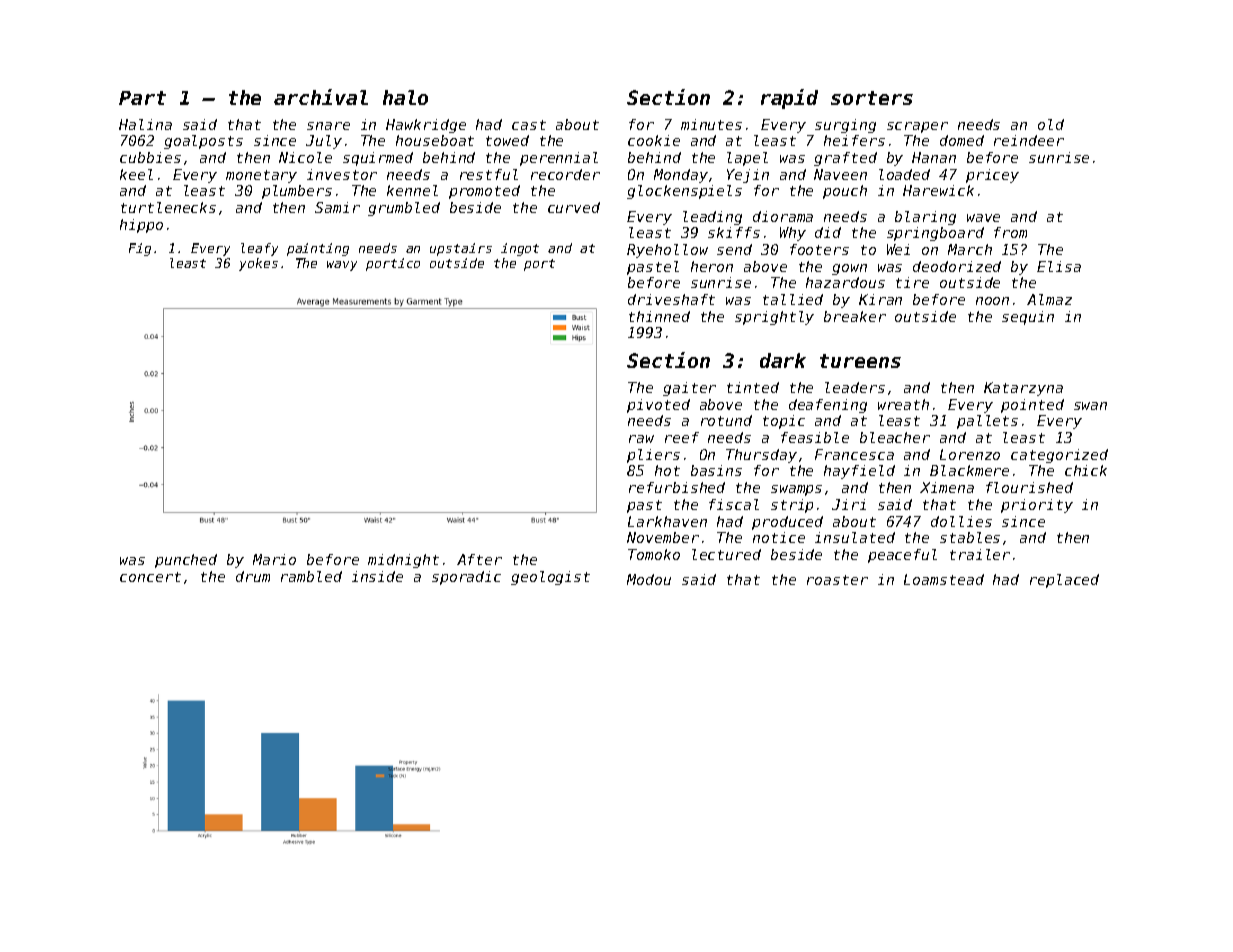  I want to click on wavy, so click(342, 266).
